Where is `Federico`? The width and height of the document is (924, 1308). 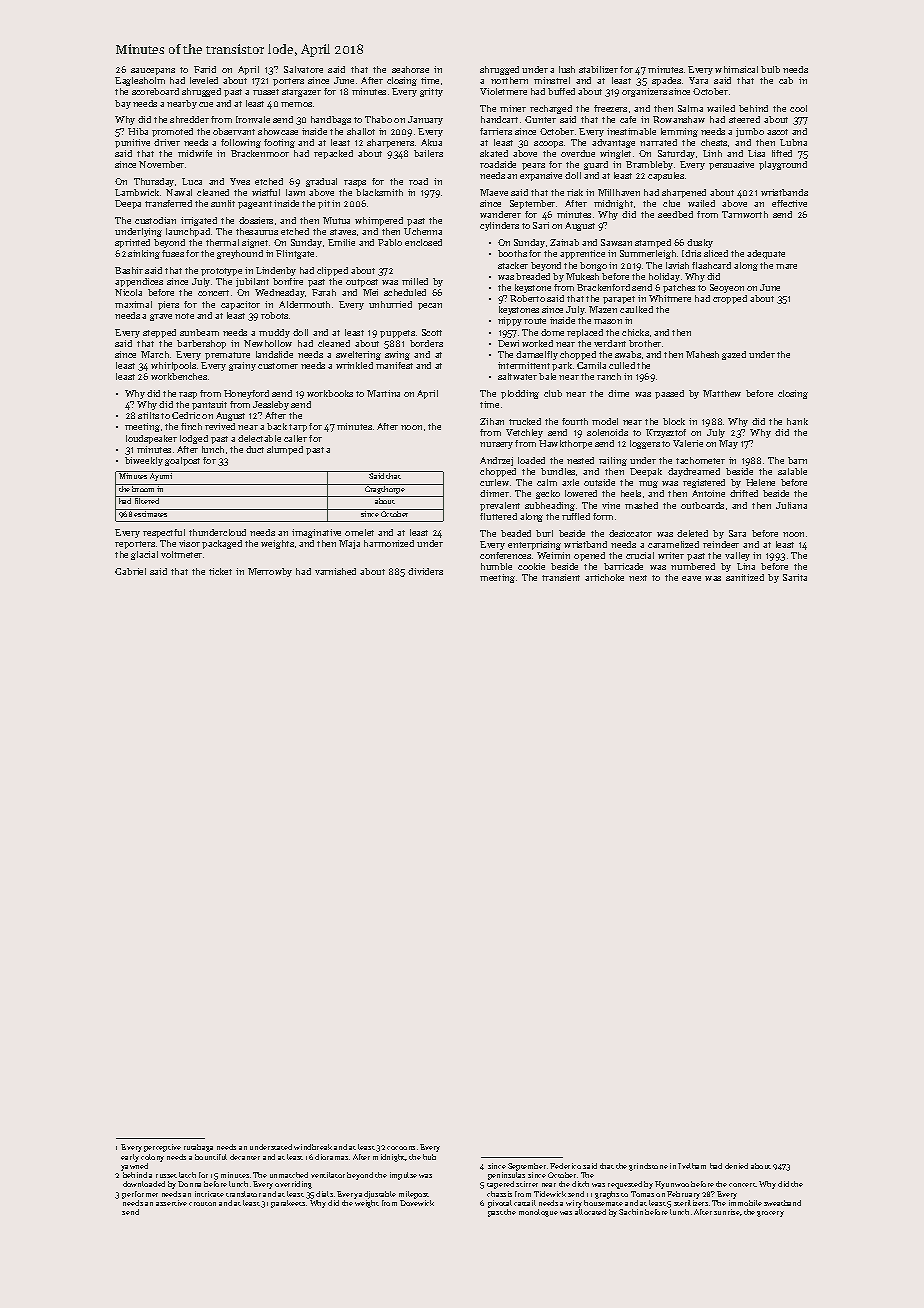 Federico is located at coordinates (565, 1166).
